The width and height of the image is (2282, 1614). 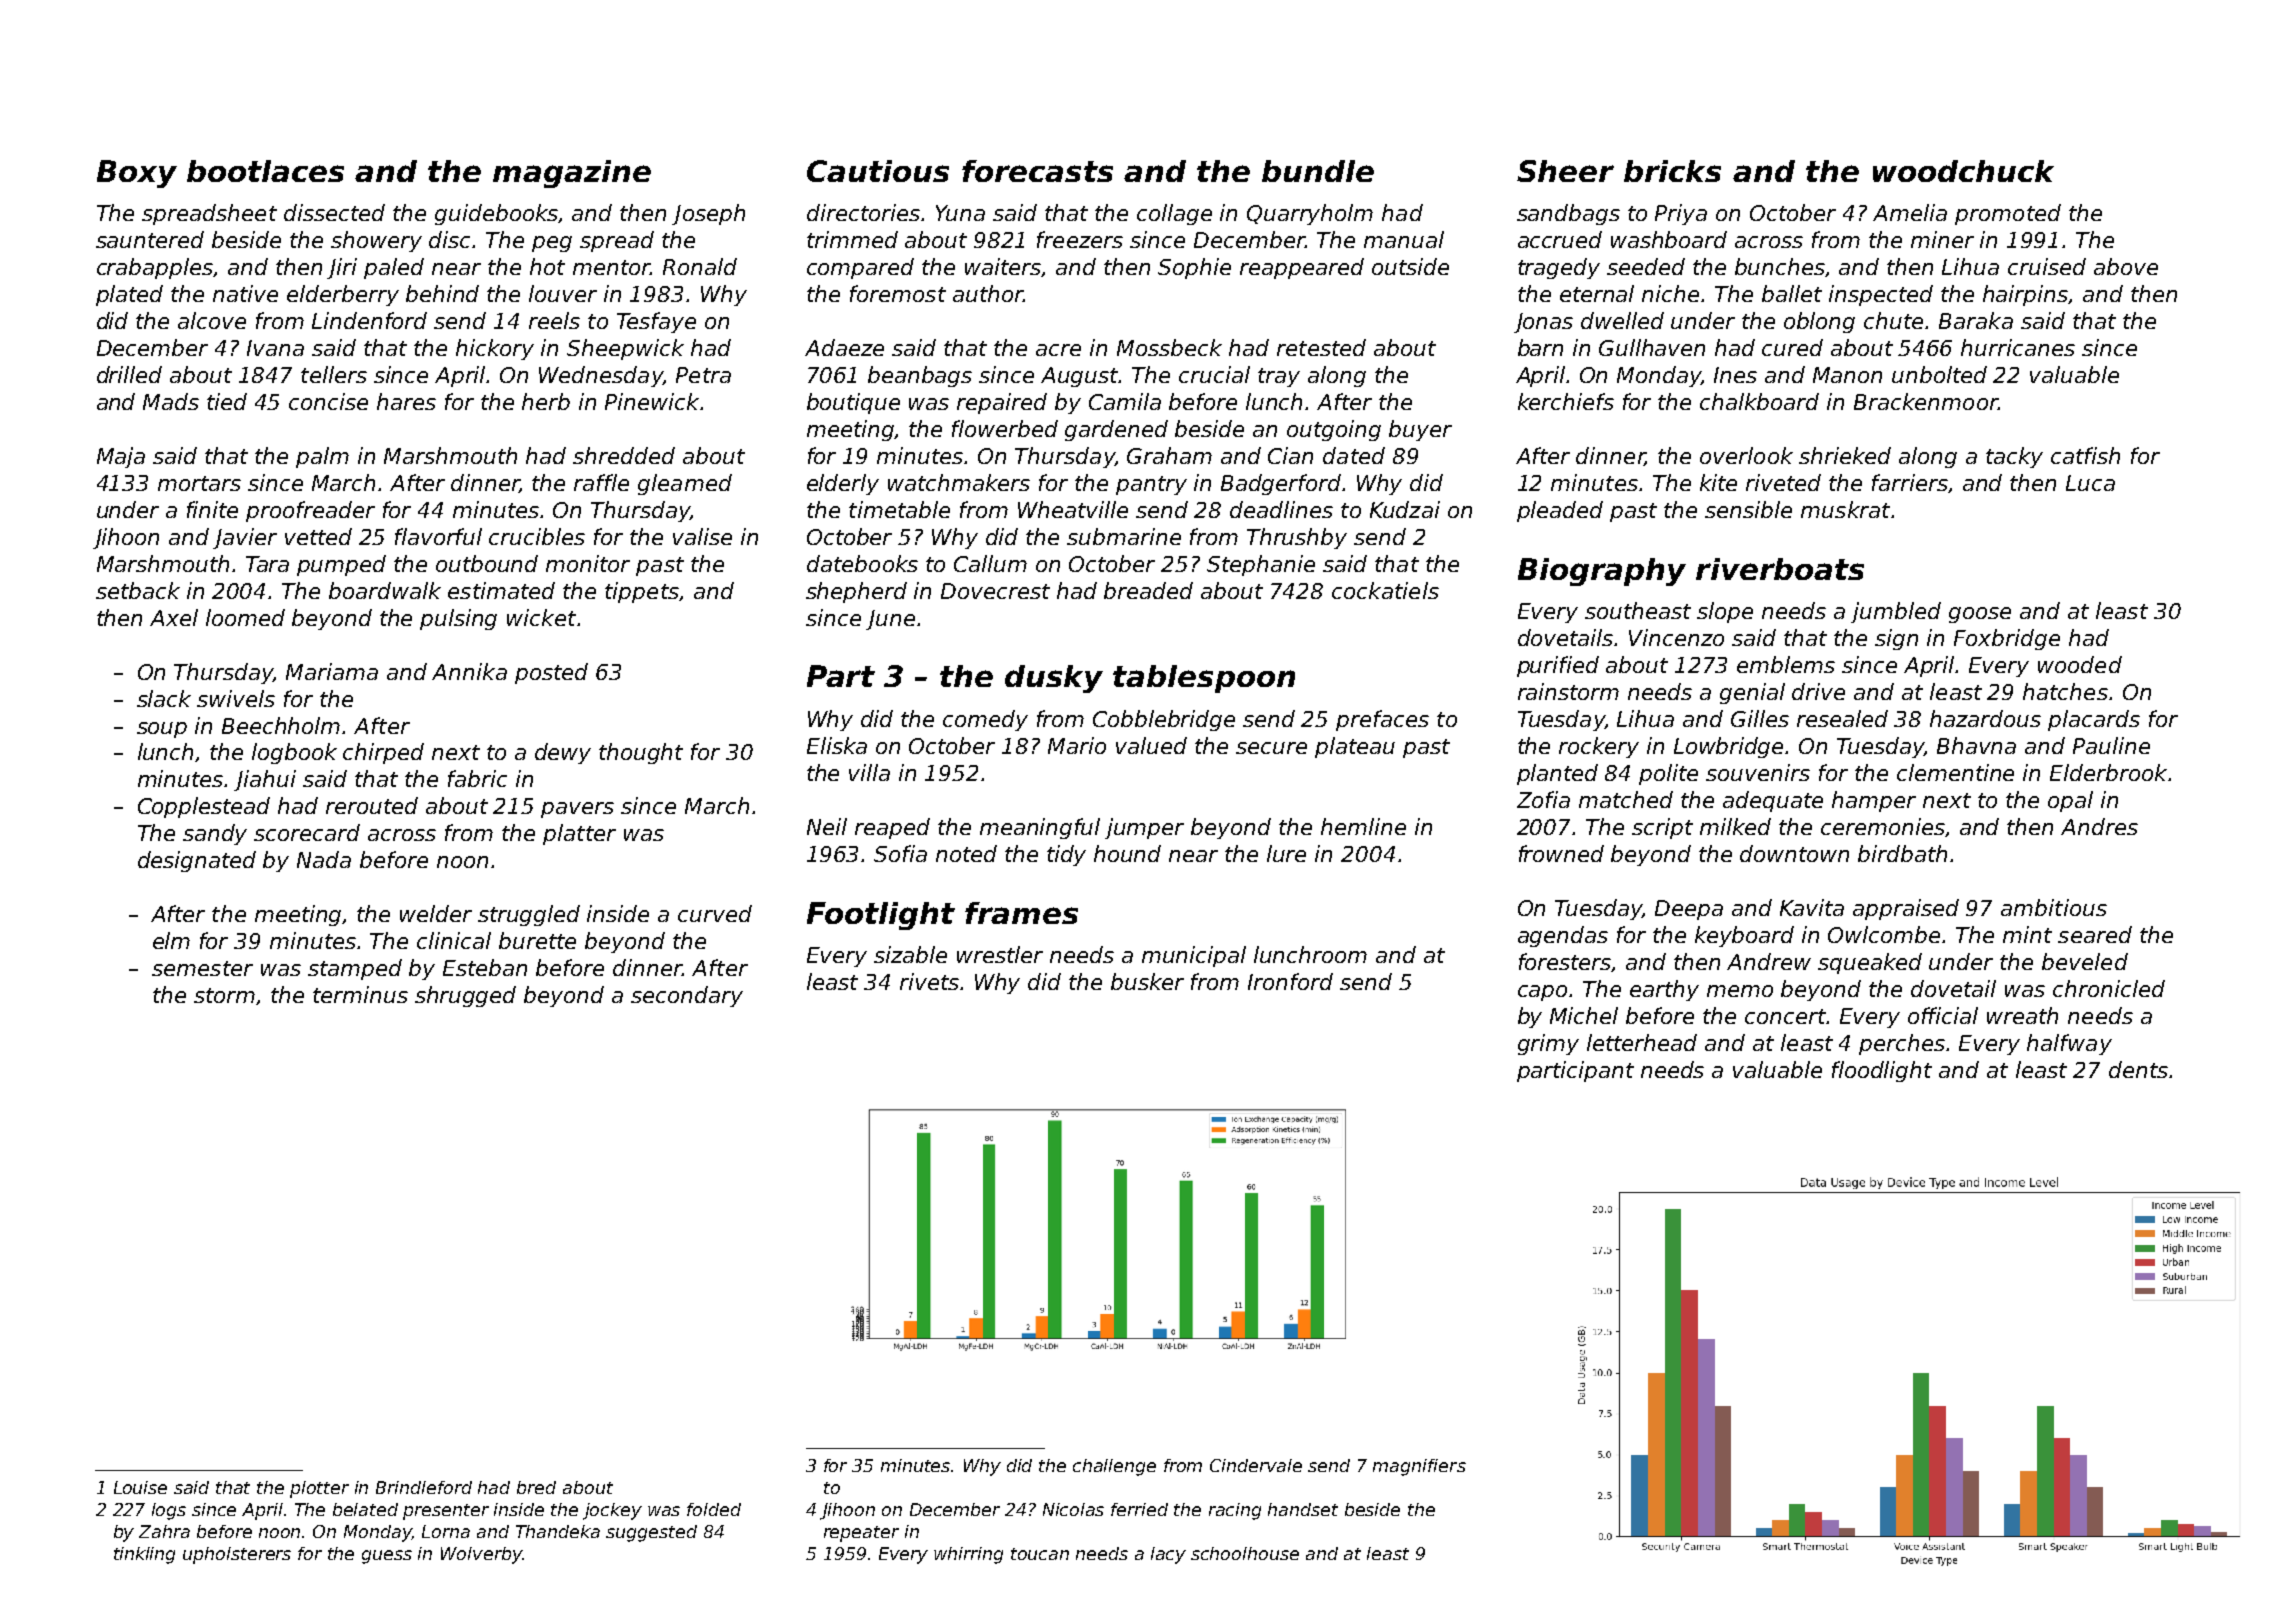 What do you see at coordinates (202, 968) in the image?
I see `semester` at bounding box center [202, 968].
